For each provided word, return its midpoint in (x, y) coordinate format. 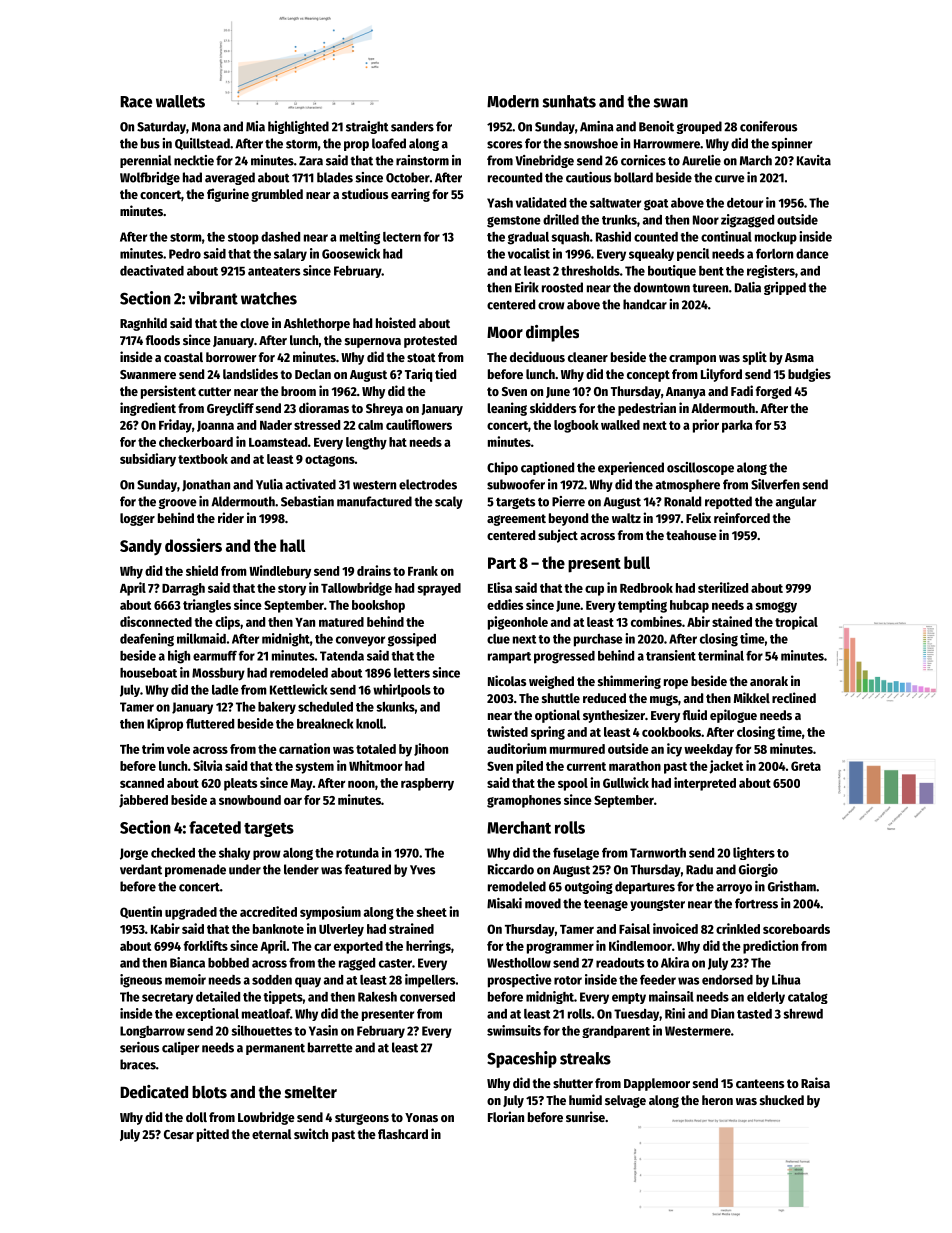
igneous (141, 981)
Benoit (656, 126)
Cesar (179, 1134)
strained (411, 928)
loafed (389, 143)
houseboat (148, 673)
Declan (313, 374)
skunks (395, 707)
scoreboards (796, 929)
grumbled (277, 195)
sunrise (585, 1116)
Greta (806, 766)
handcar (645, 304)
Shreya (384, 409)
